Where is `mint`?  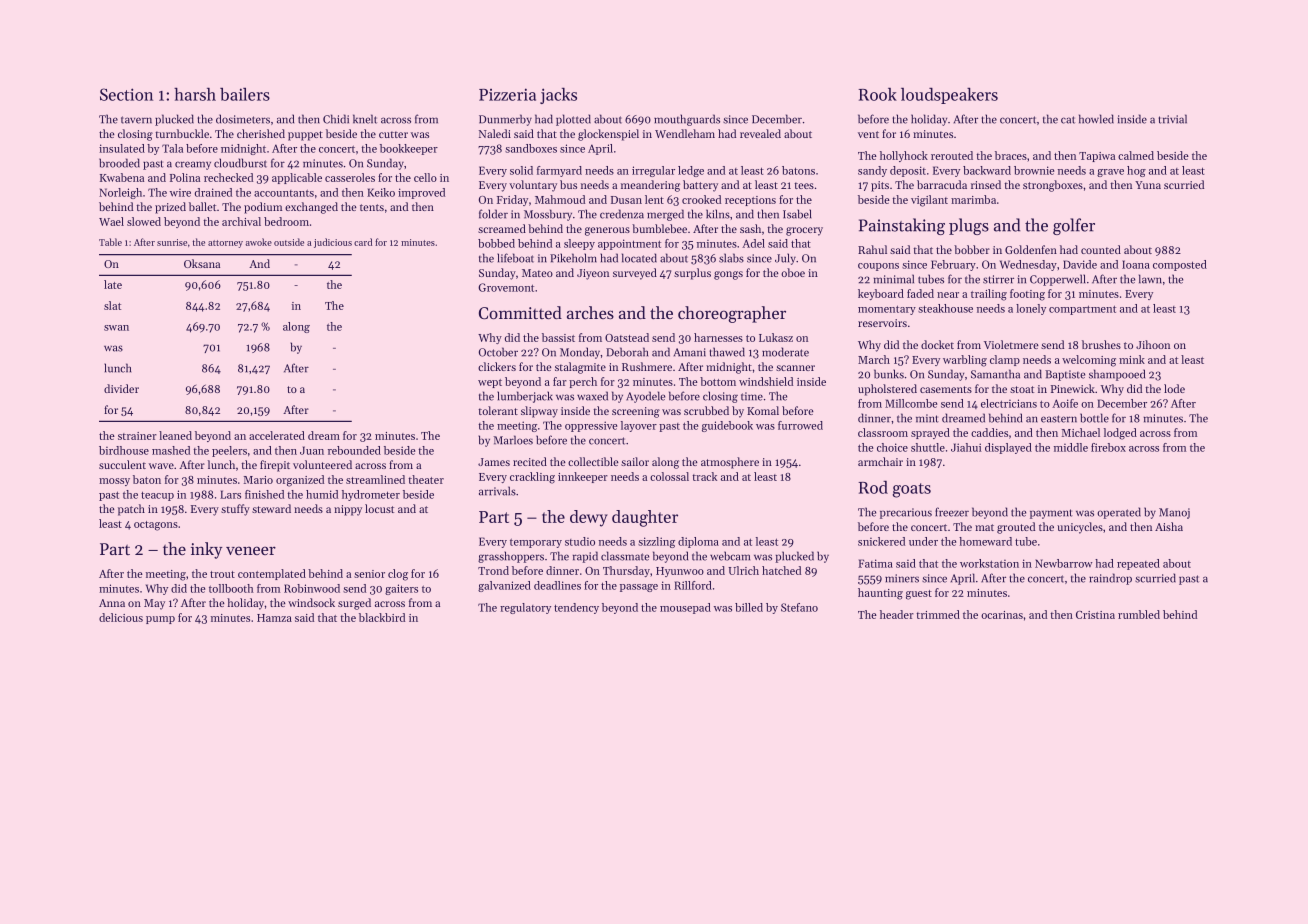 mint is located at coordinates (927, 418).
